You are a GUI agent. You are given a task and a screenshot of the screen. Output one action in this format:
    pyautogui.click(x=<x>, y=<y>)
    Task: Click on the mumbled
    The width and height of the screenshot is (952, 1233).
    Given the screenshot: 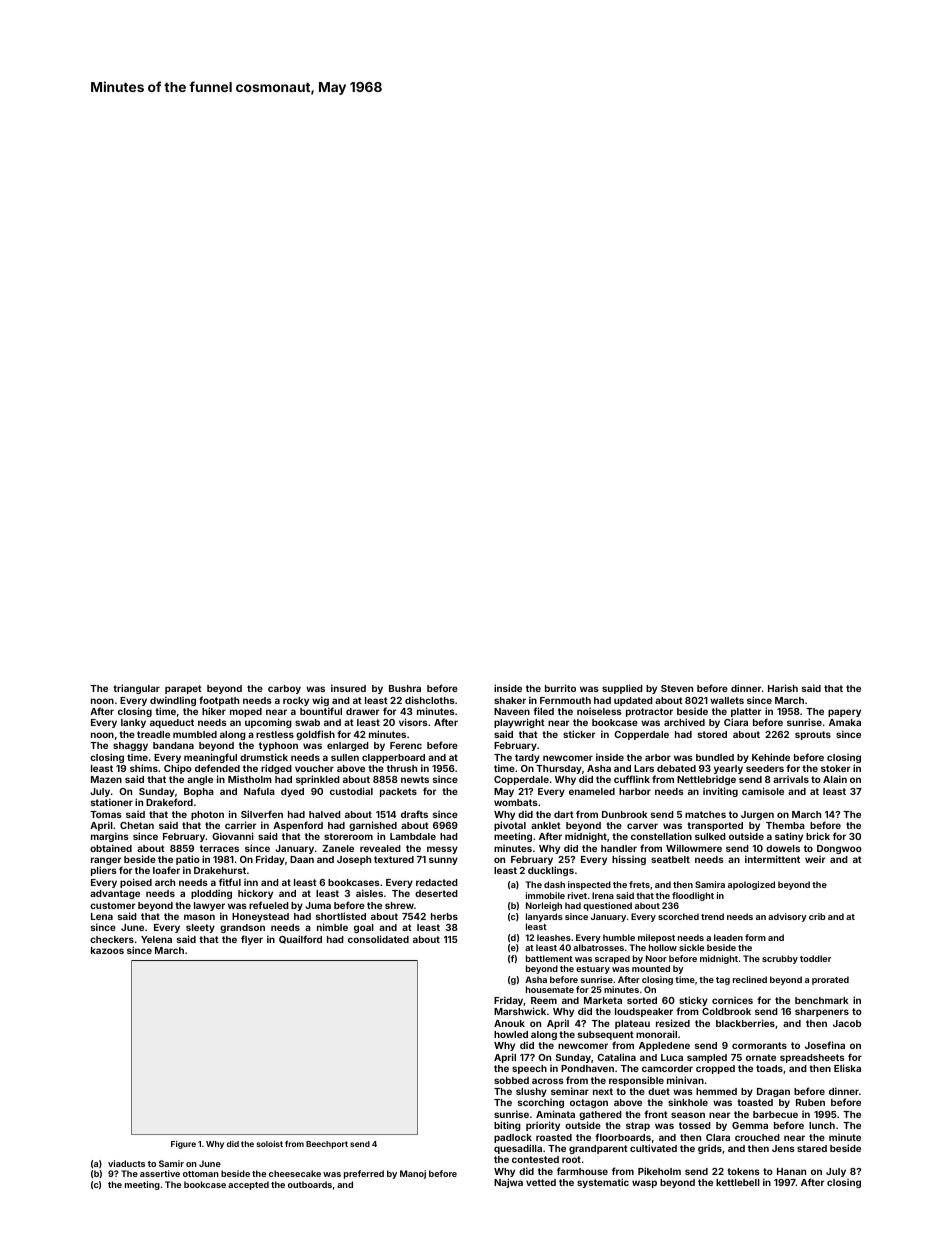 What is the action you would take?
    pyautogui.click(x=195, y=734)
